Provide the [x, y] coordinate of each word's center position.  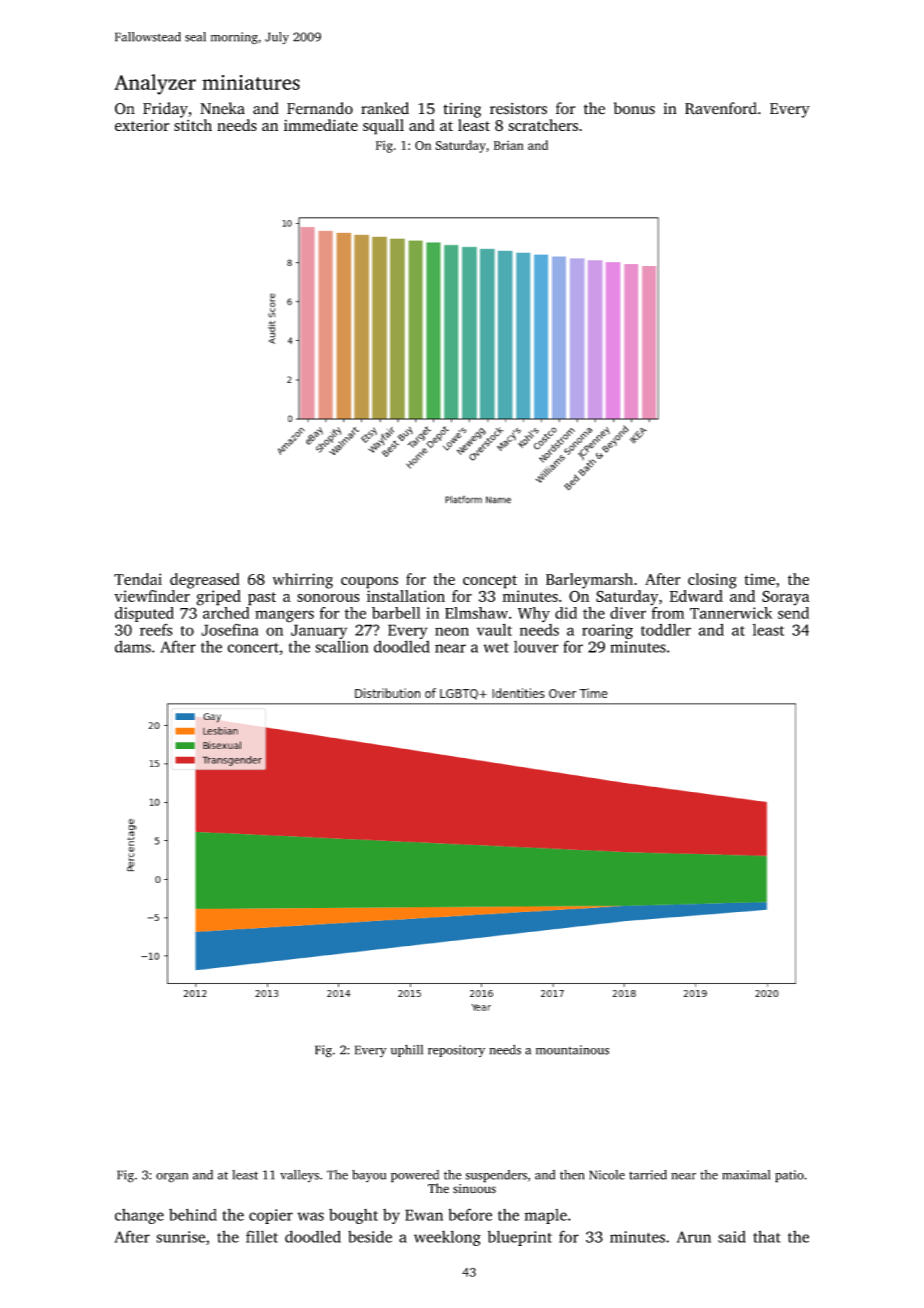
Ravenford [721, 108]
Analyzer [155, 84]
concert [253, 648]
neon [452, 631]
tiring [462, 110]
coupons [369, 583]
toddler [666, 629]
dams [133, 646]
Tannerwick [731, 613]
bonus [634, 108]
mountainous [572, 1050]
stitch [193, 125]
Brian [509, 145]
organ [172, 1178]
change [139, 1216]
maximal [746, 1175]
